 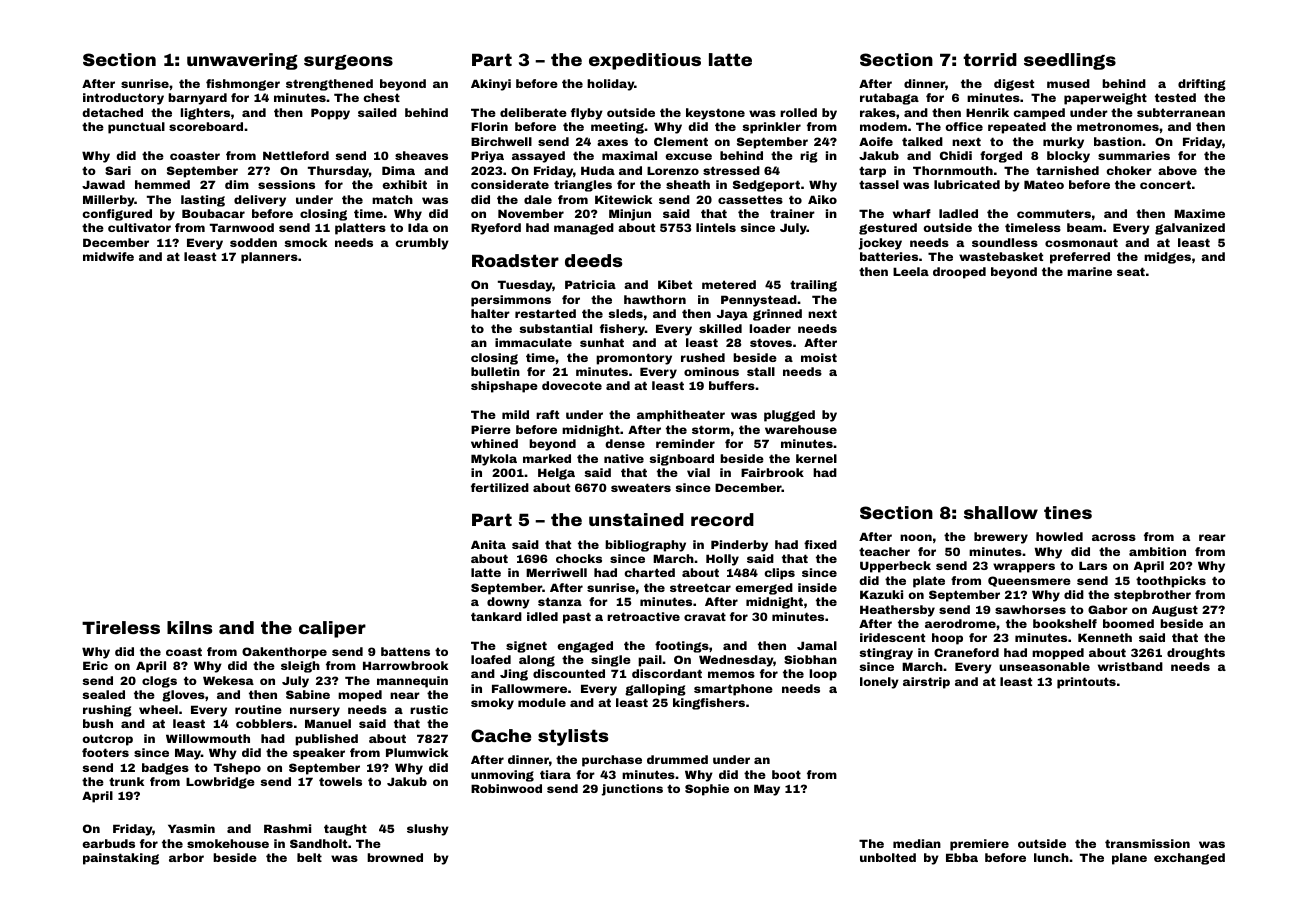 What do you see at coordinates (573, 737) in the image?
I see `stylists` at bounding box center [573, 737].
